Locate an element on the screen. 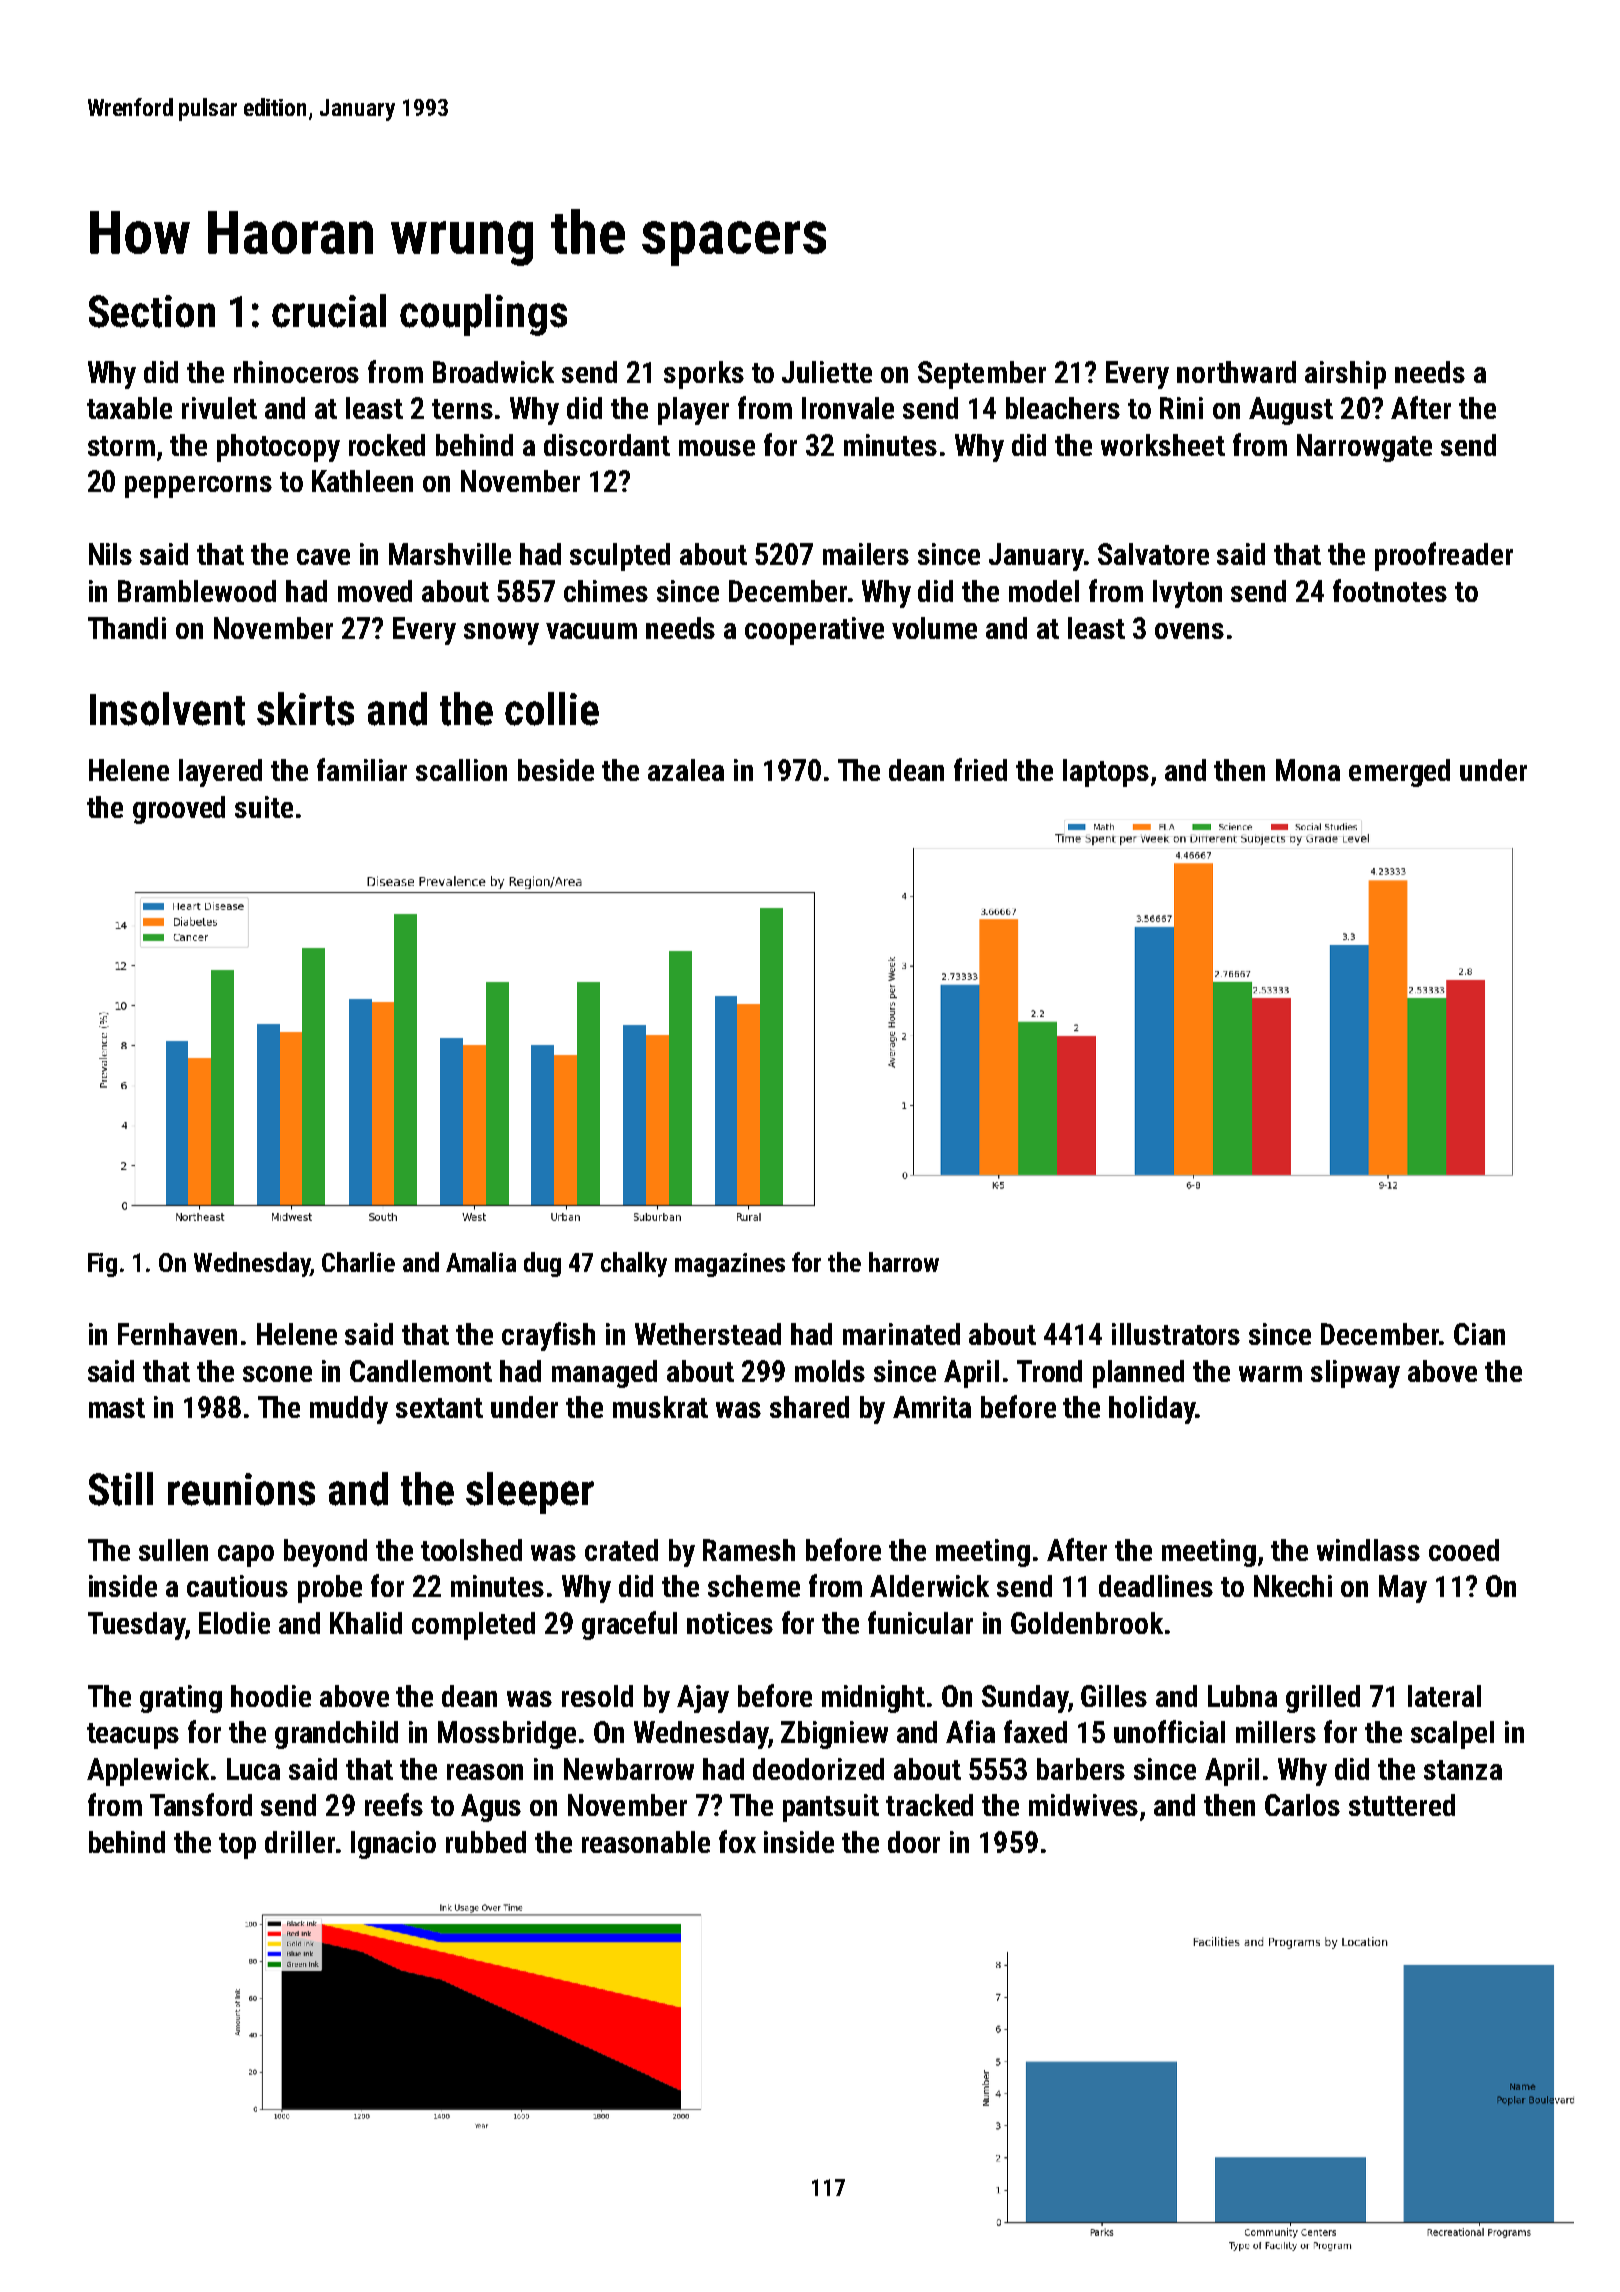  molds is located at coordinates (830, 1371).
